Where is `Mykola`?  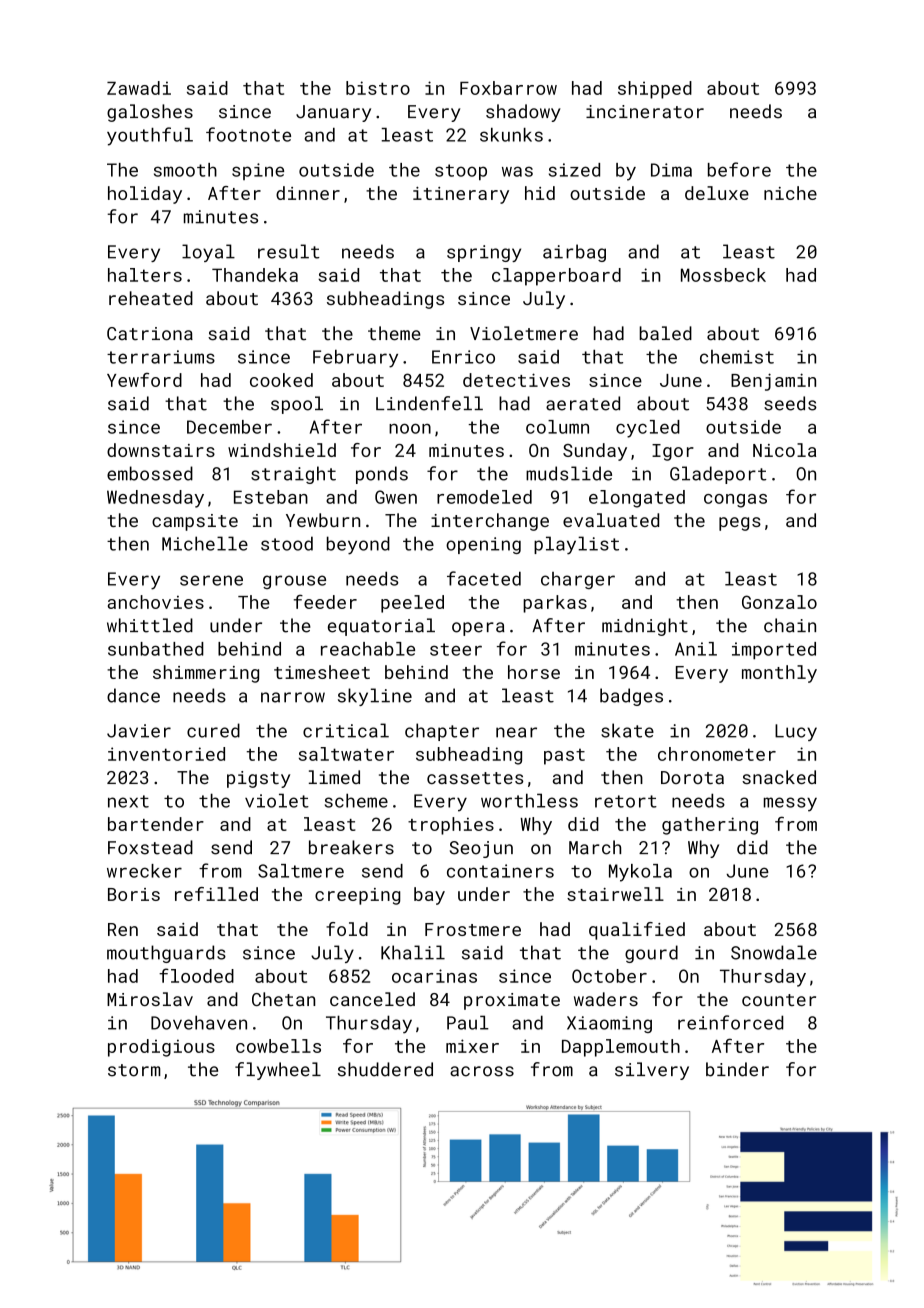
Mykola is located at coordinates (640, 873).
